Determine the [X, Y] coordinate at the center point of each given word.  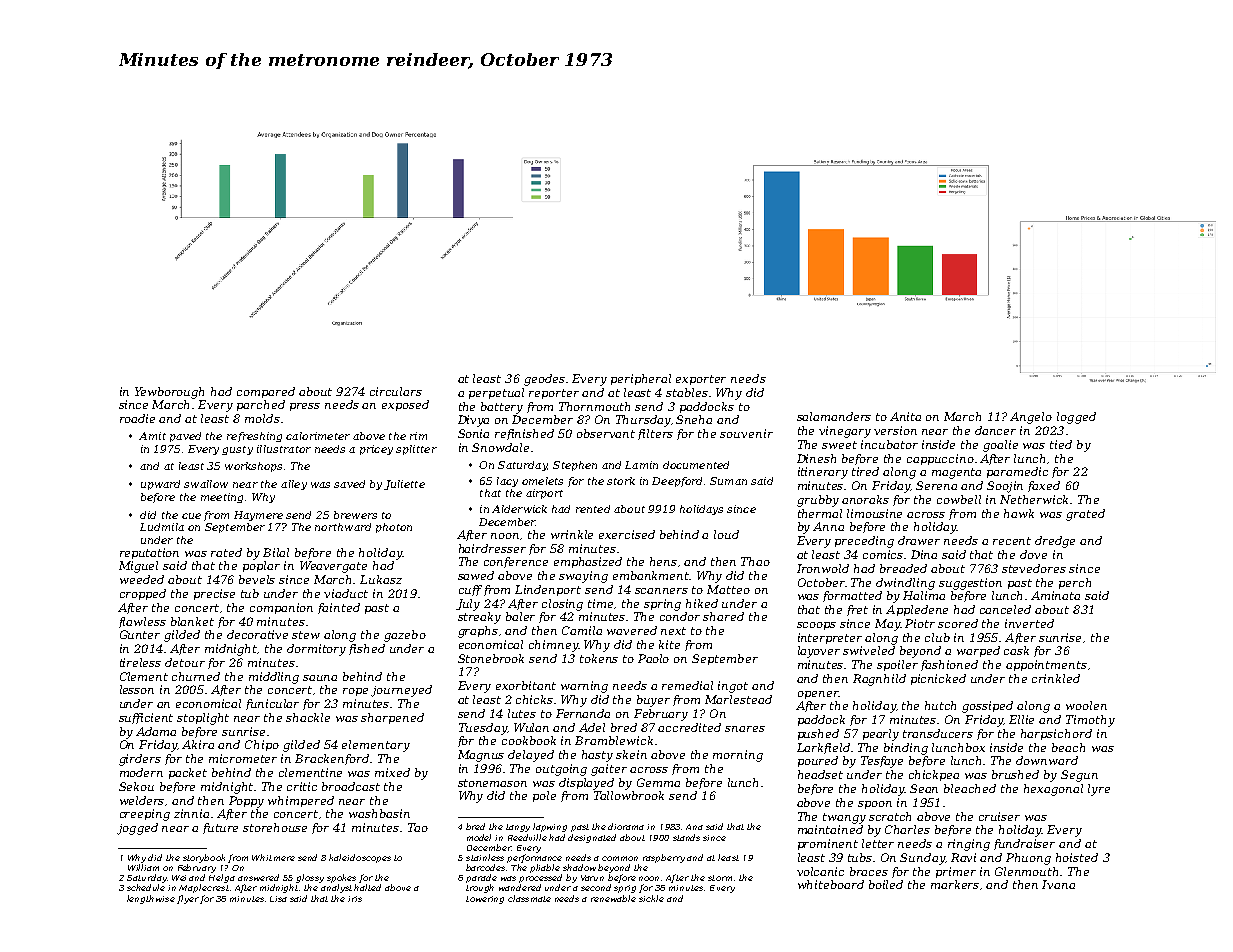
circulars [396, 391]
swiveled [869, 650]
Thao [755, 561]
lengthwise [151, 899]
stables [687, 392]
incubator [889, 444]
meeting [222, 498]
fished [367, 649]
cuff [470, 590]
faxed [1044, 486]
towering [485, 900]
